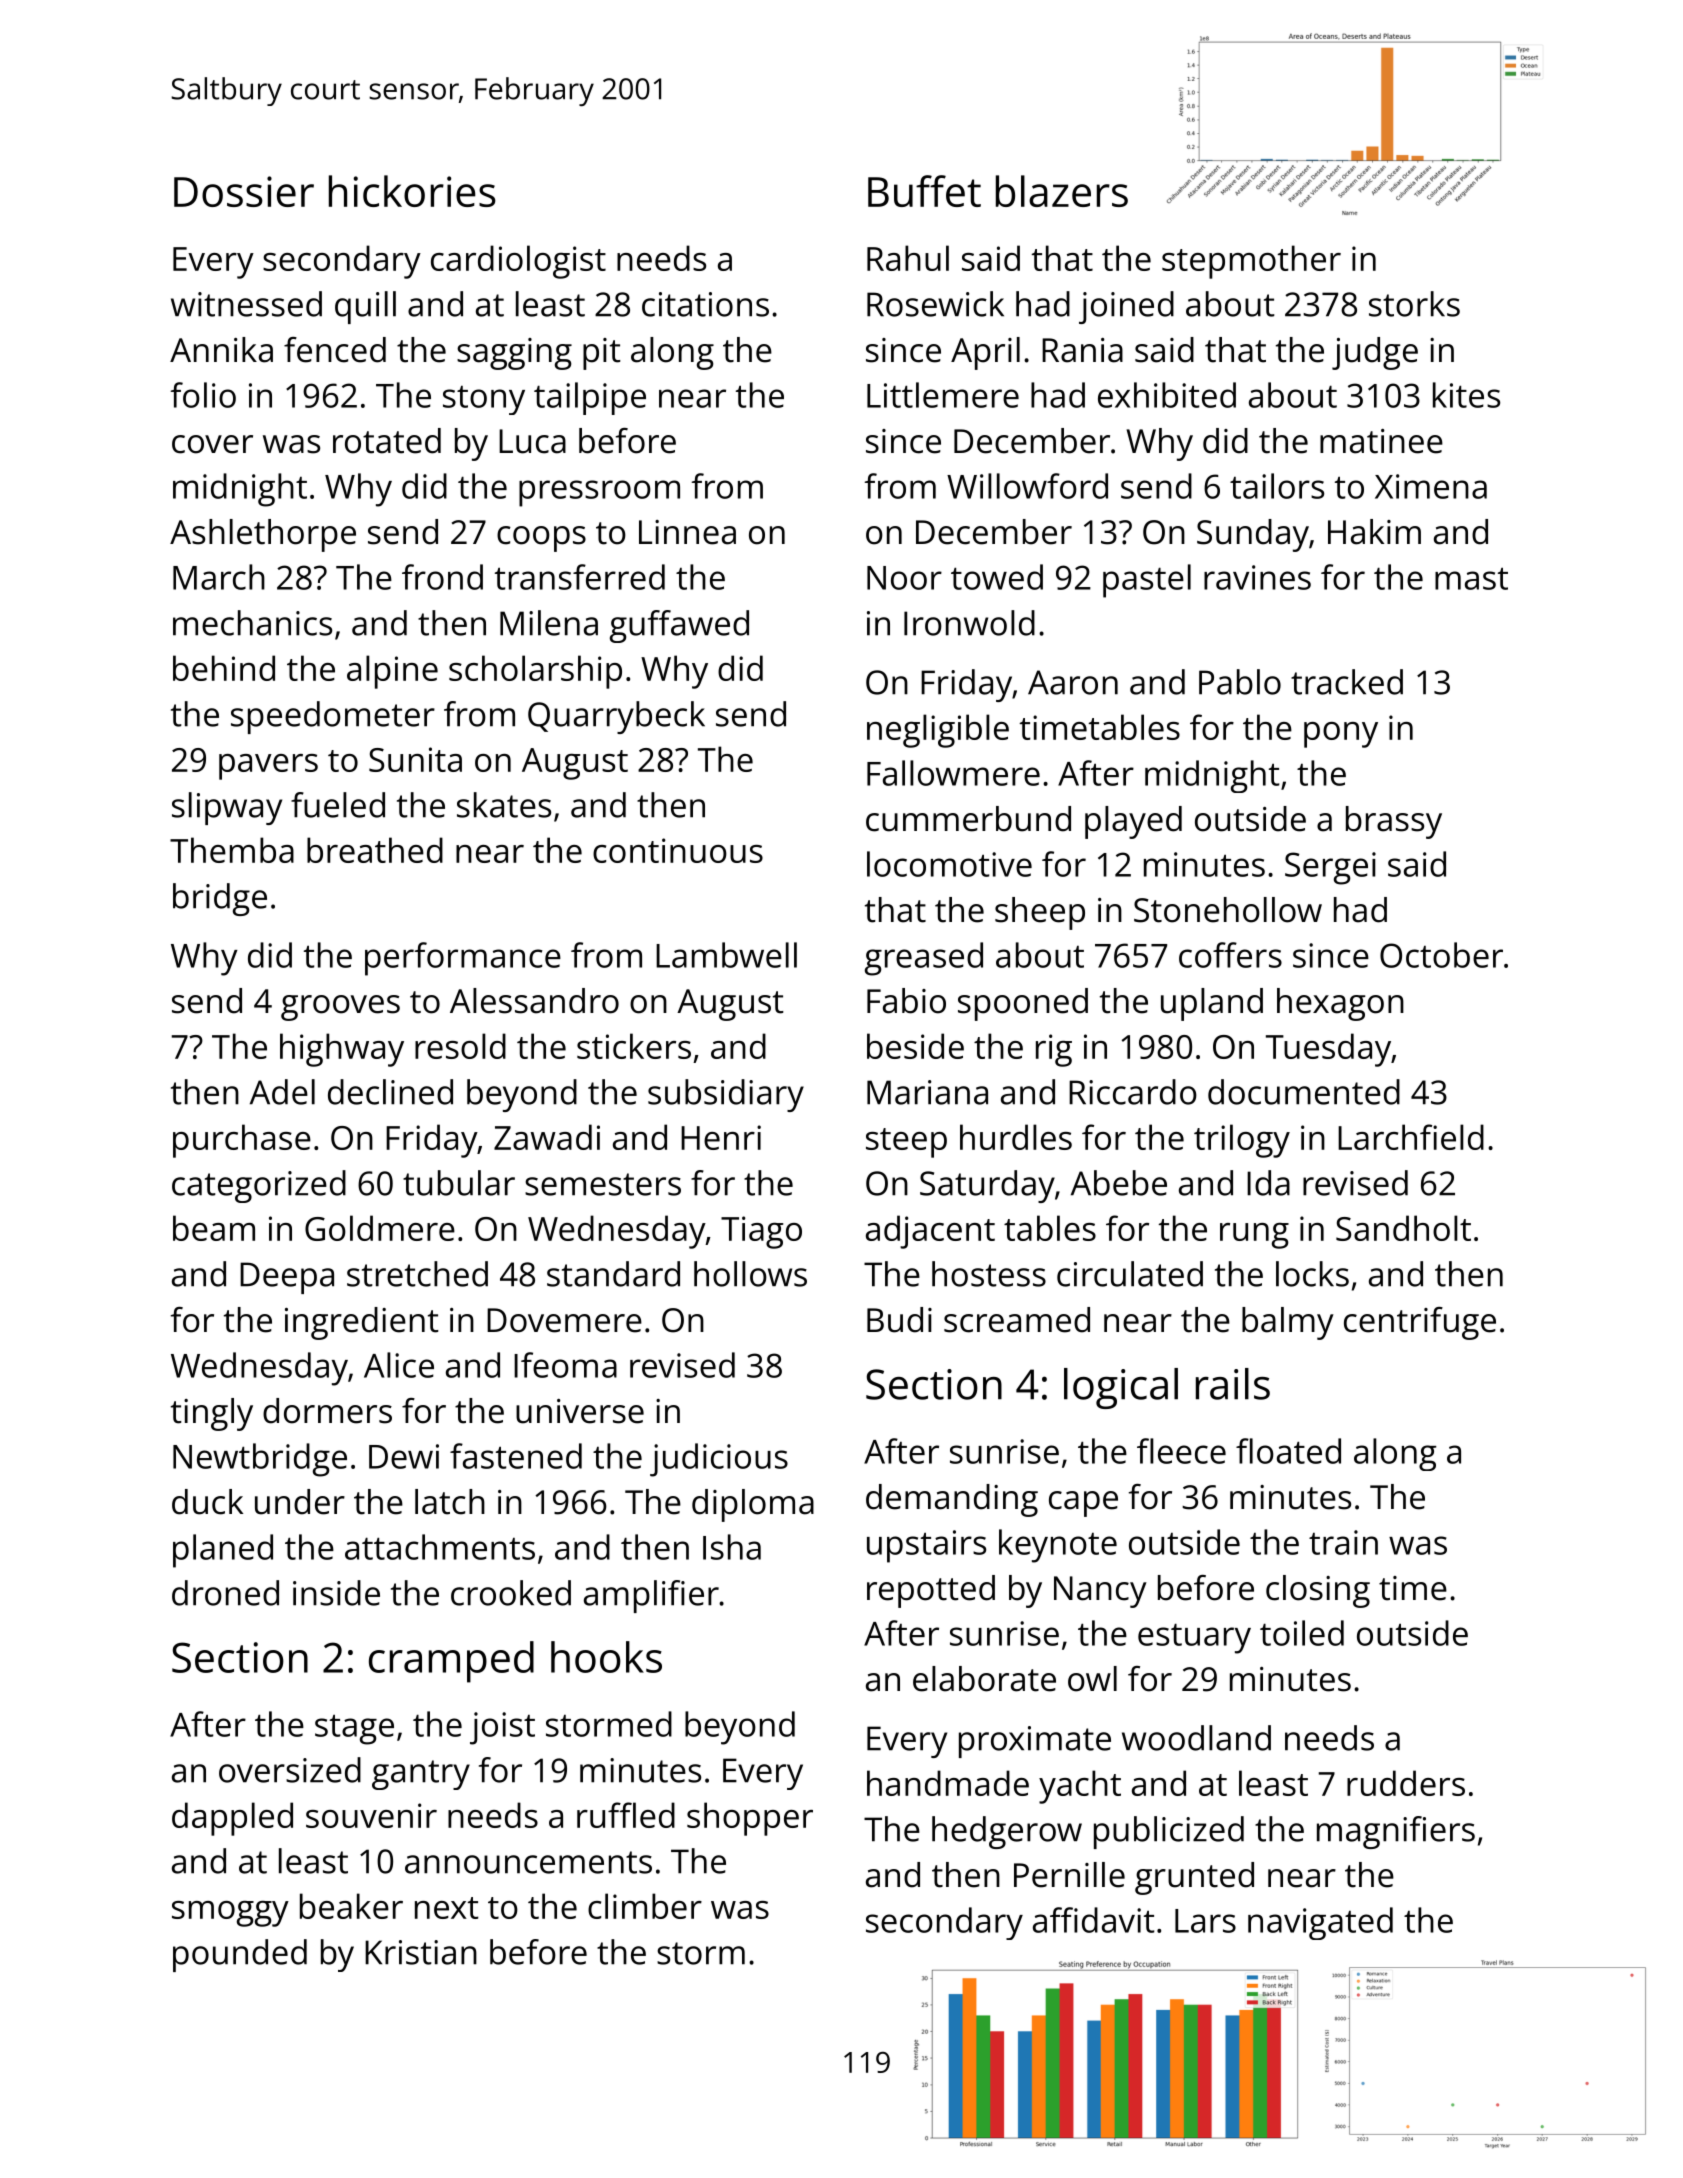 The height and width of the page is (2178, 1683). Describe the element at coordinates (365, 307) in the page. I see `quill` at that location.
